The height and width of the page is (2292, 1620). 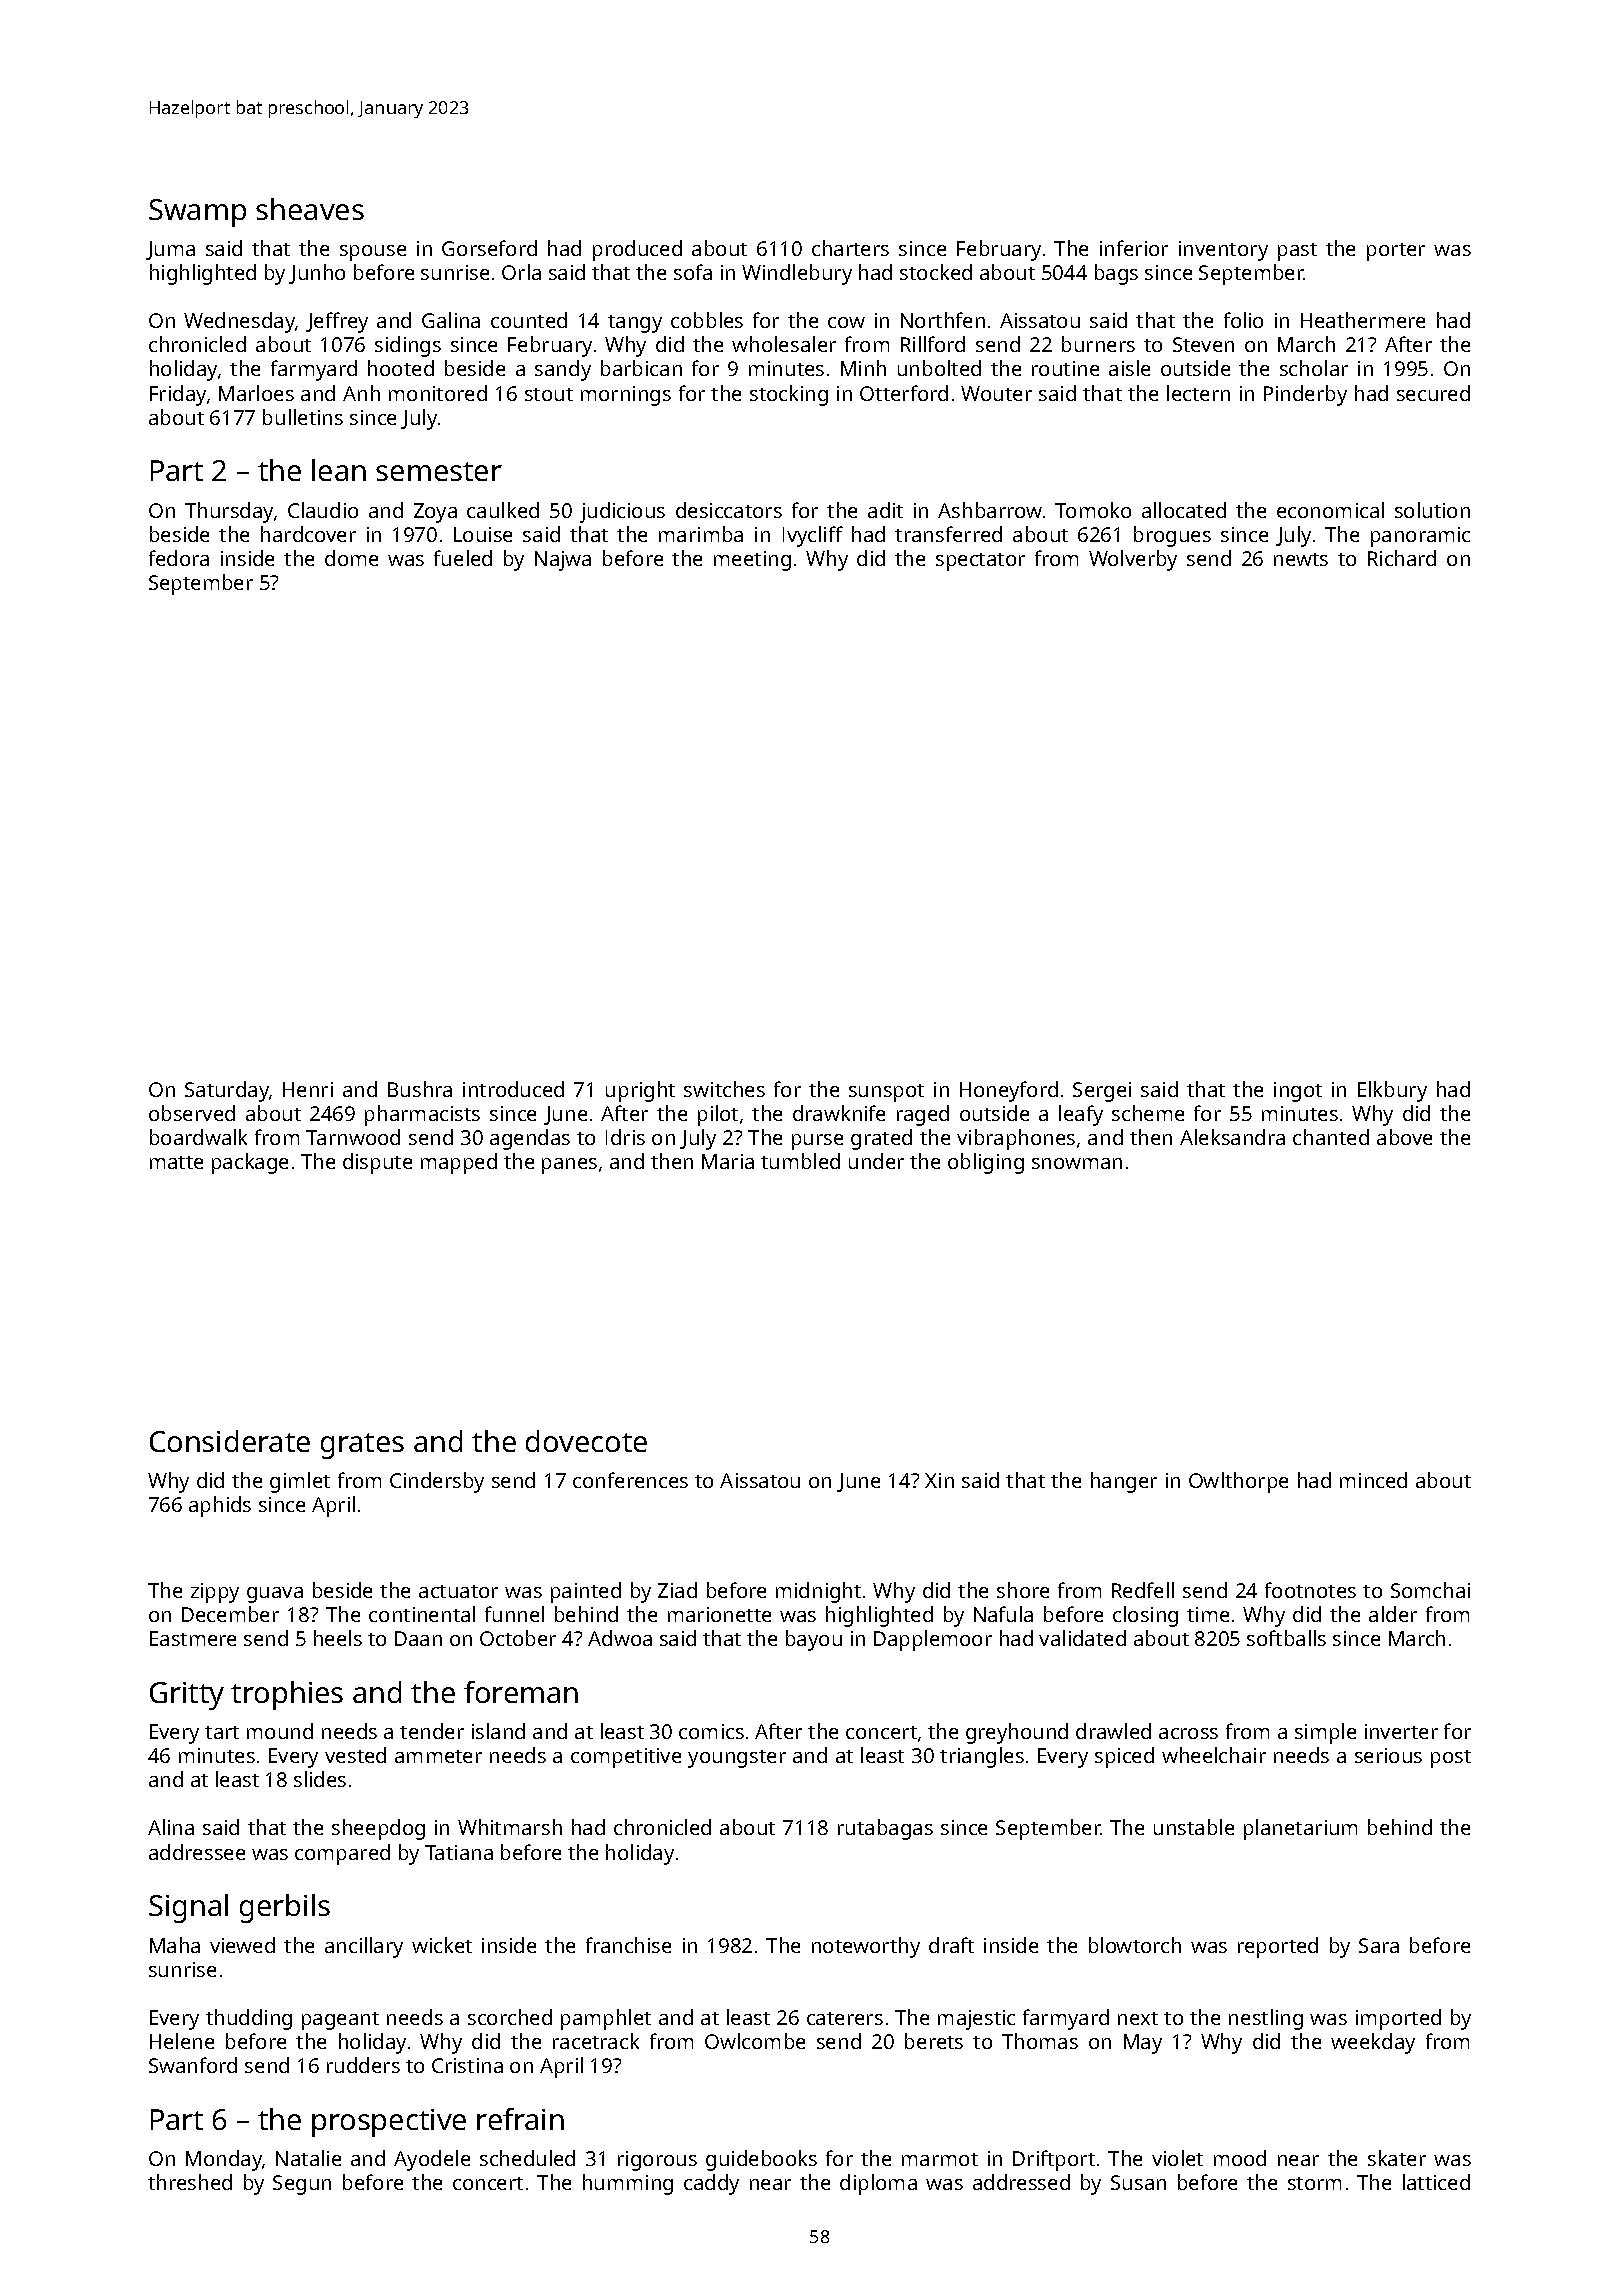 What do you see at coordinates (302, 2185) in the page?
I see `Segun` at bounding box center [302, 2185].
